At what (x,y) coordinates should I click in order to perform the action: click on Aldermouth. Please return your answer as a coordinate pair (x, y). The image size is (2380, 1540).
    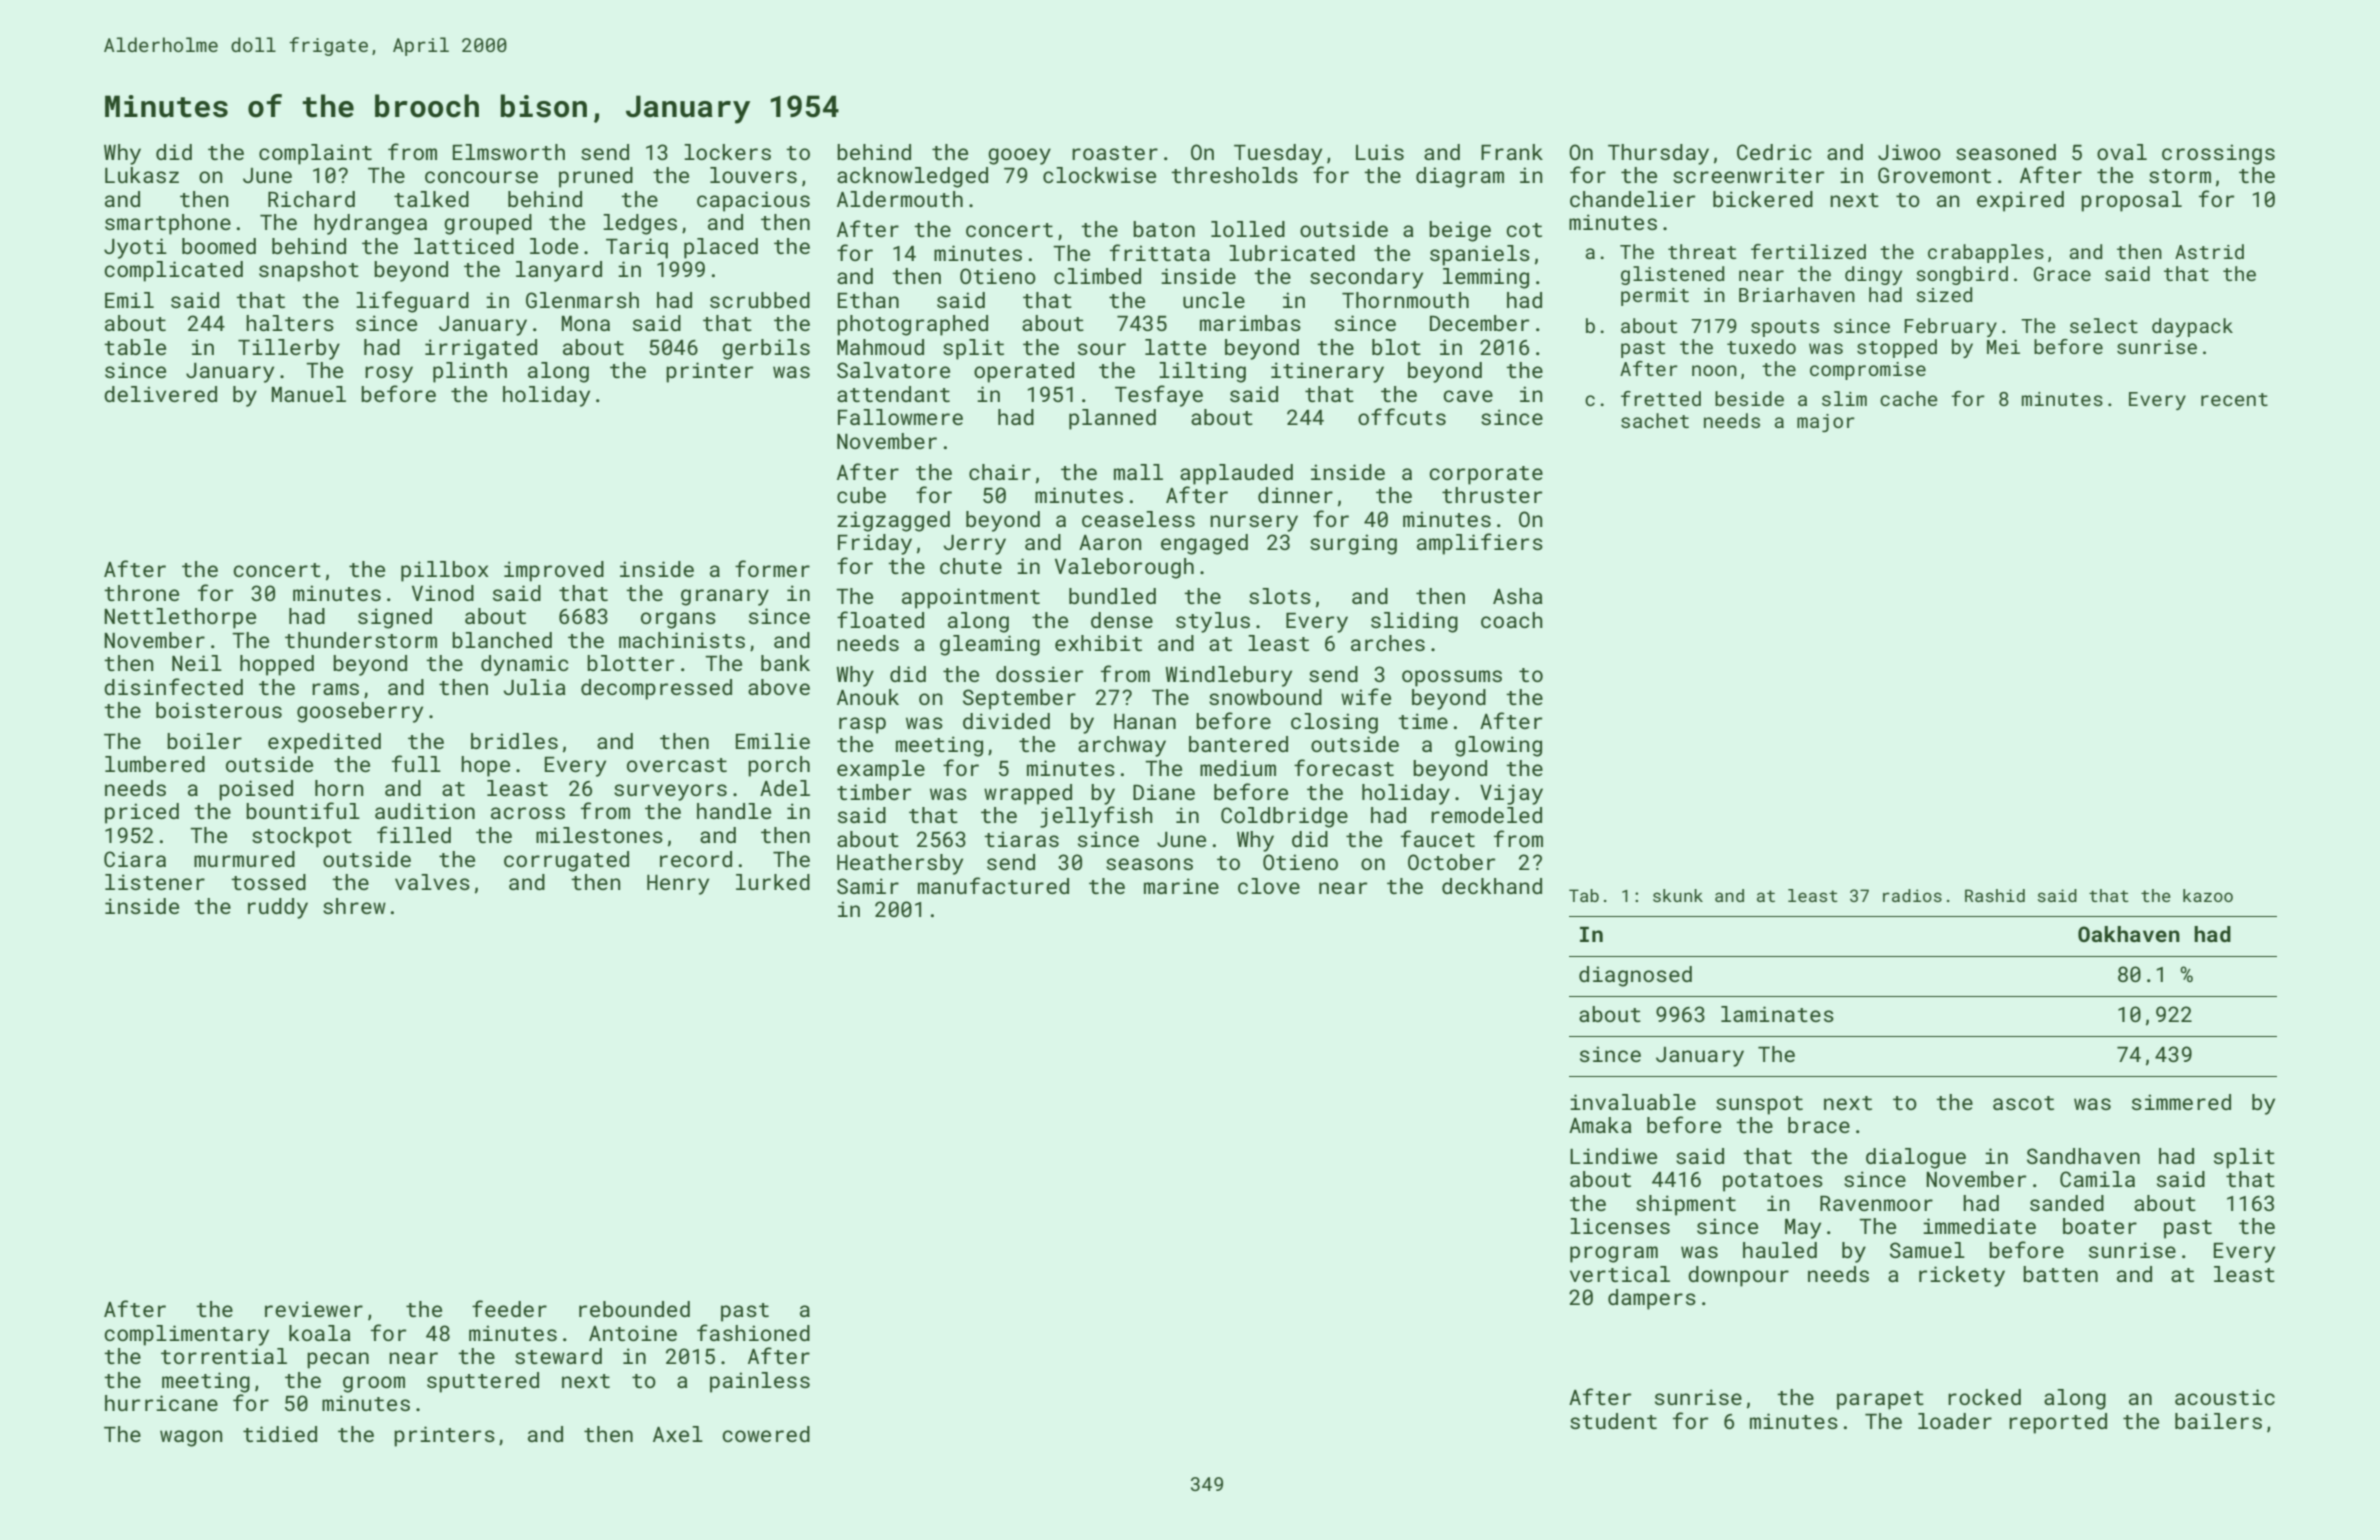
    Looking at the image, I should click on (900, 199).
